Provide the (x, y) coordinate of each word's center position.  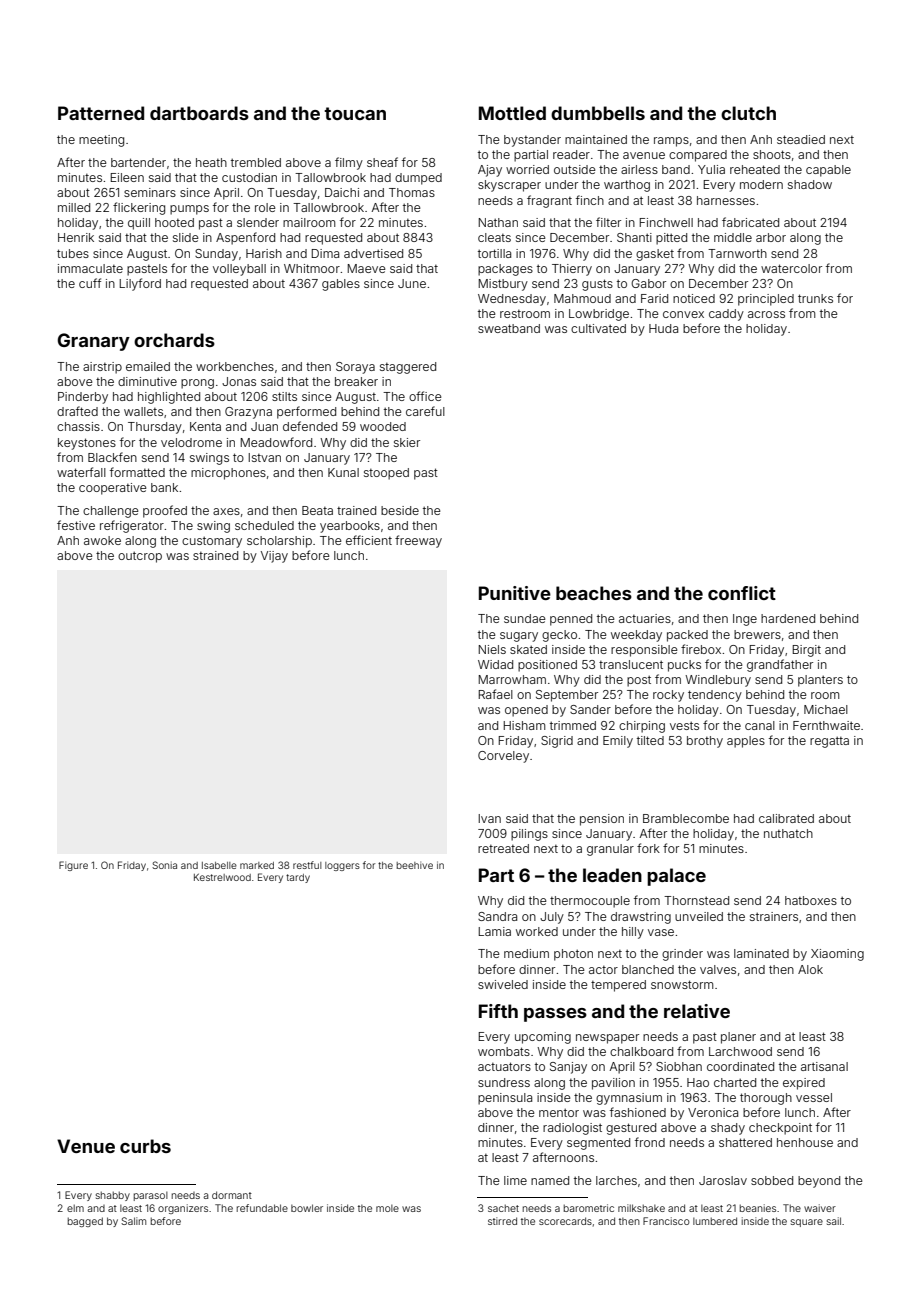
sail (834, 1221)
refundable (262, 1208)
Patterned (101, 113)
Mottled (512, 113)
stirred (502, 1221)
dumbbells (598, 113)
